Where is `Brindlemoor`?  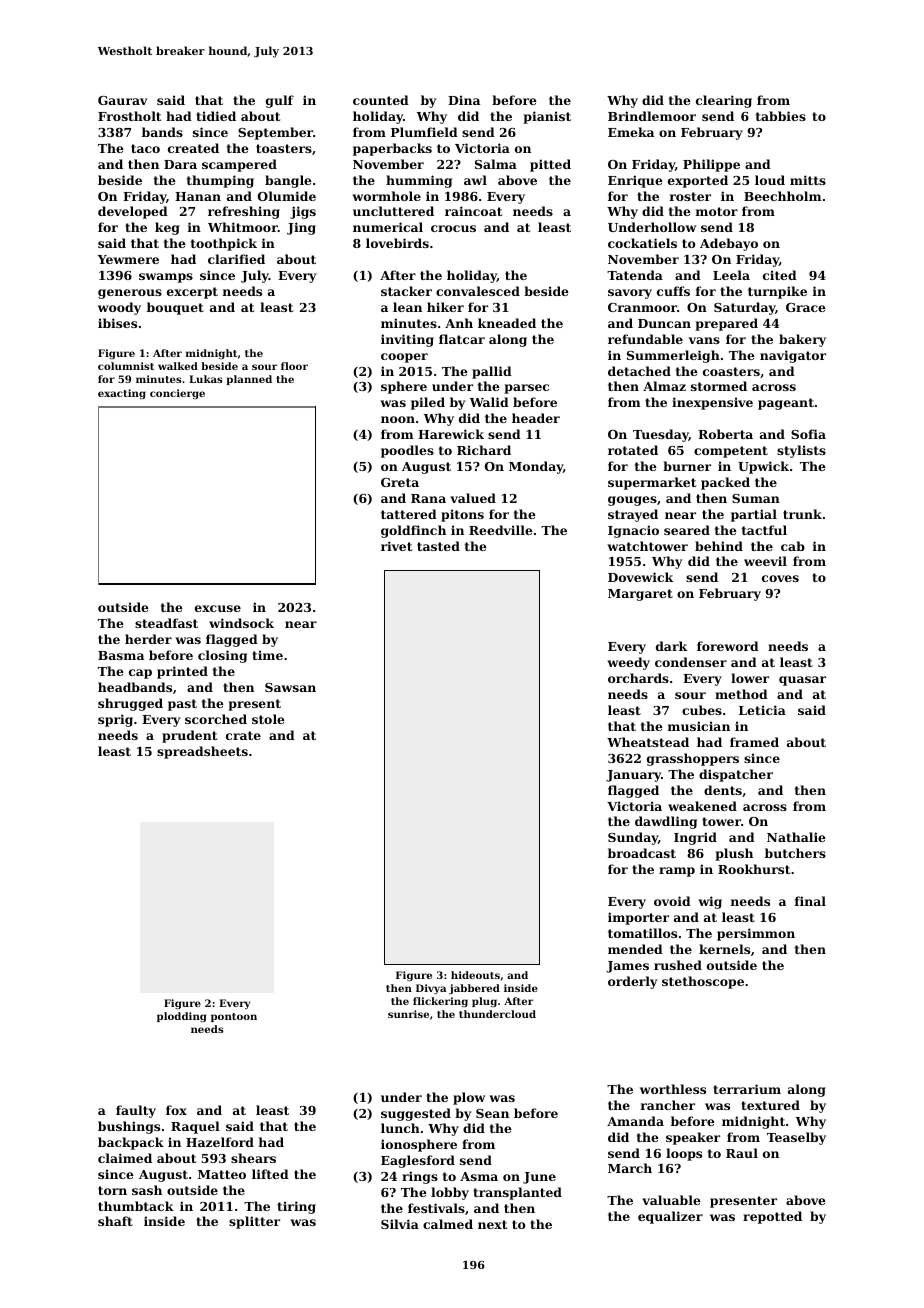 Brindlemoor is located at coordinates (652, 116).
